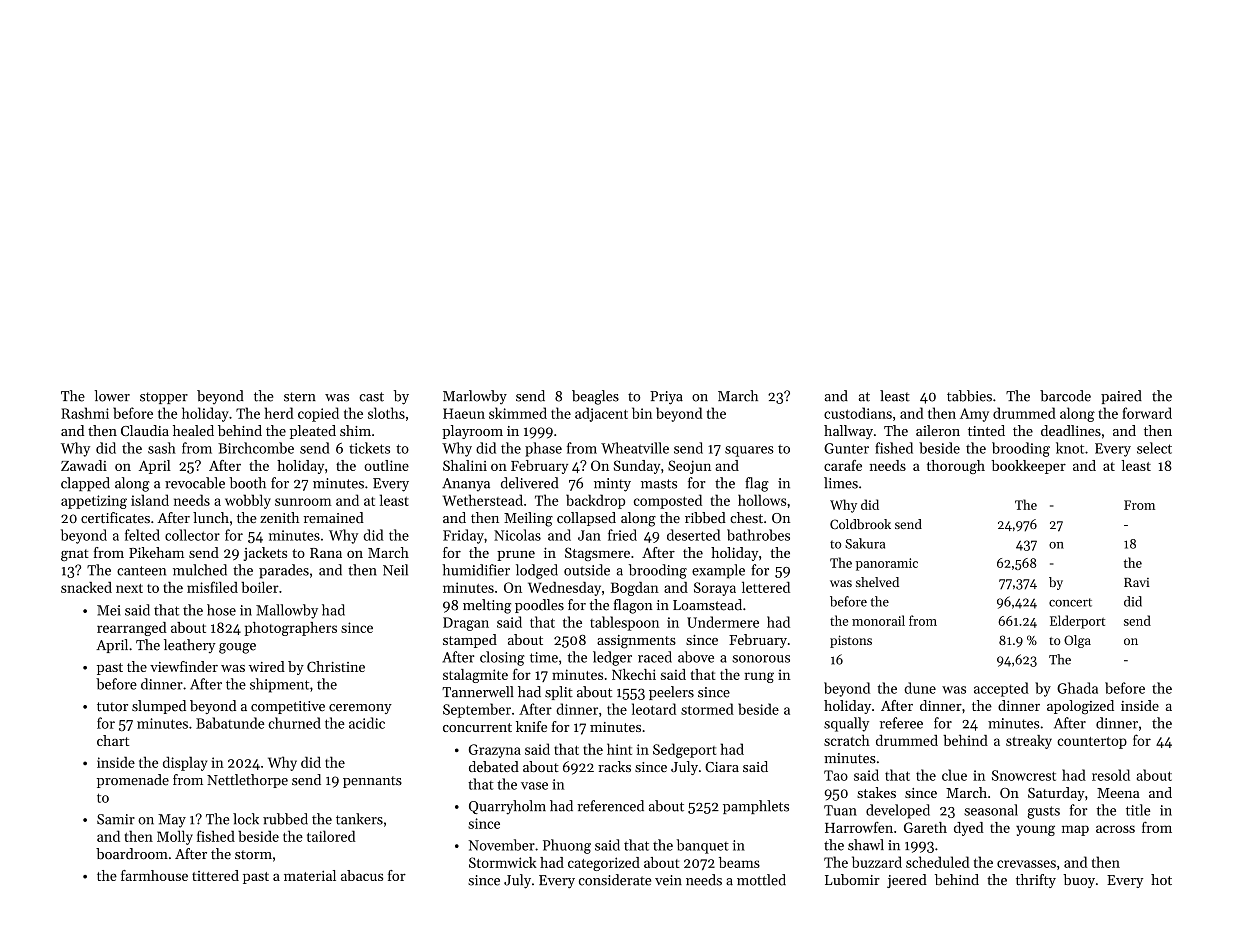 The height and width of the page is (952, 1233). What do you see at coordinates (326, 553) in the page?
I see `Rana` at bounding box center [326, 553].
